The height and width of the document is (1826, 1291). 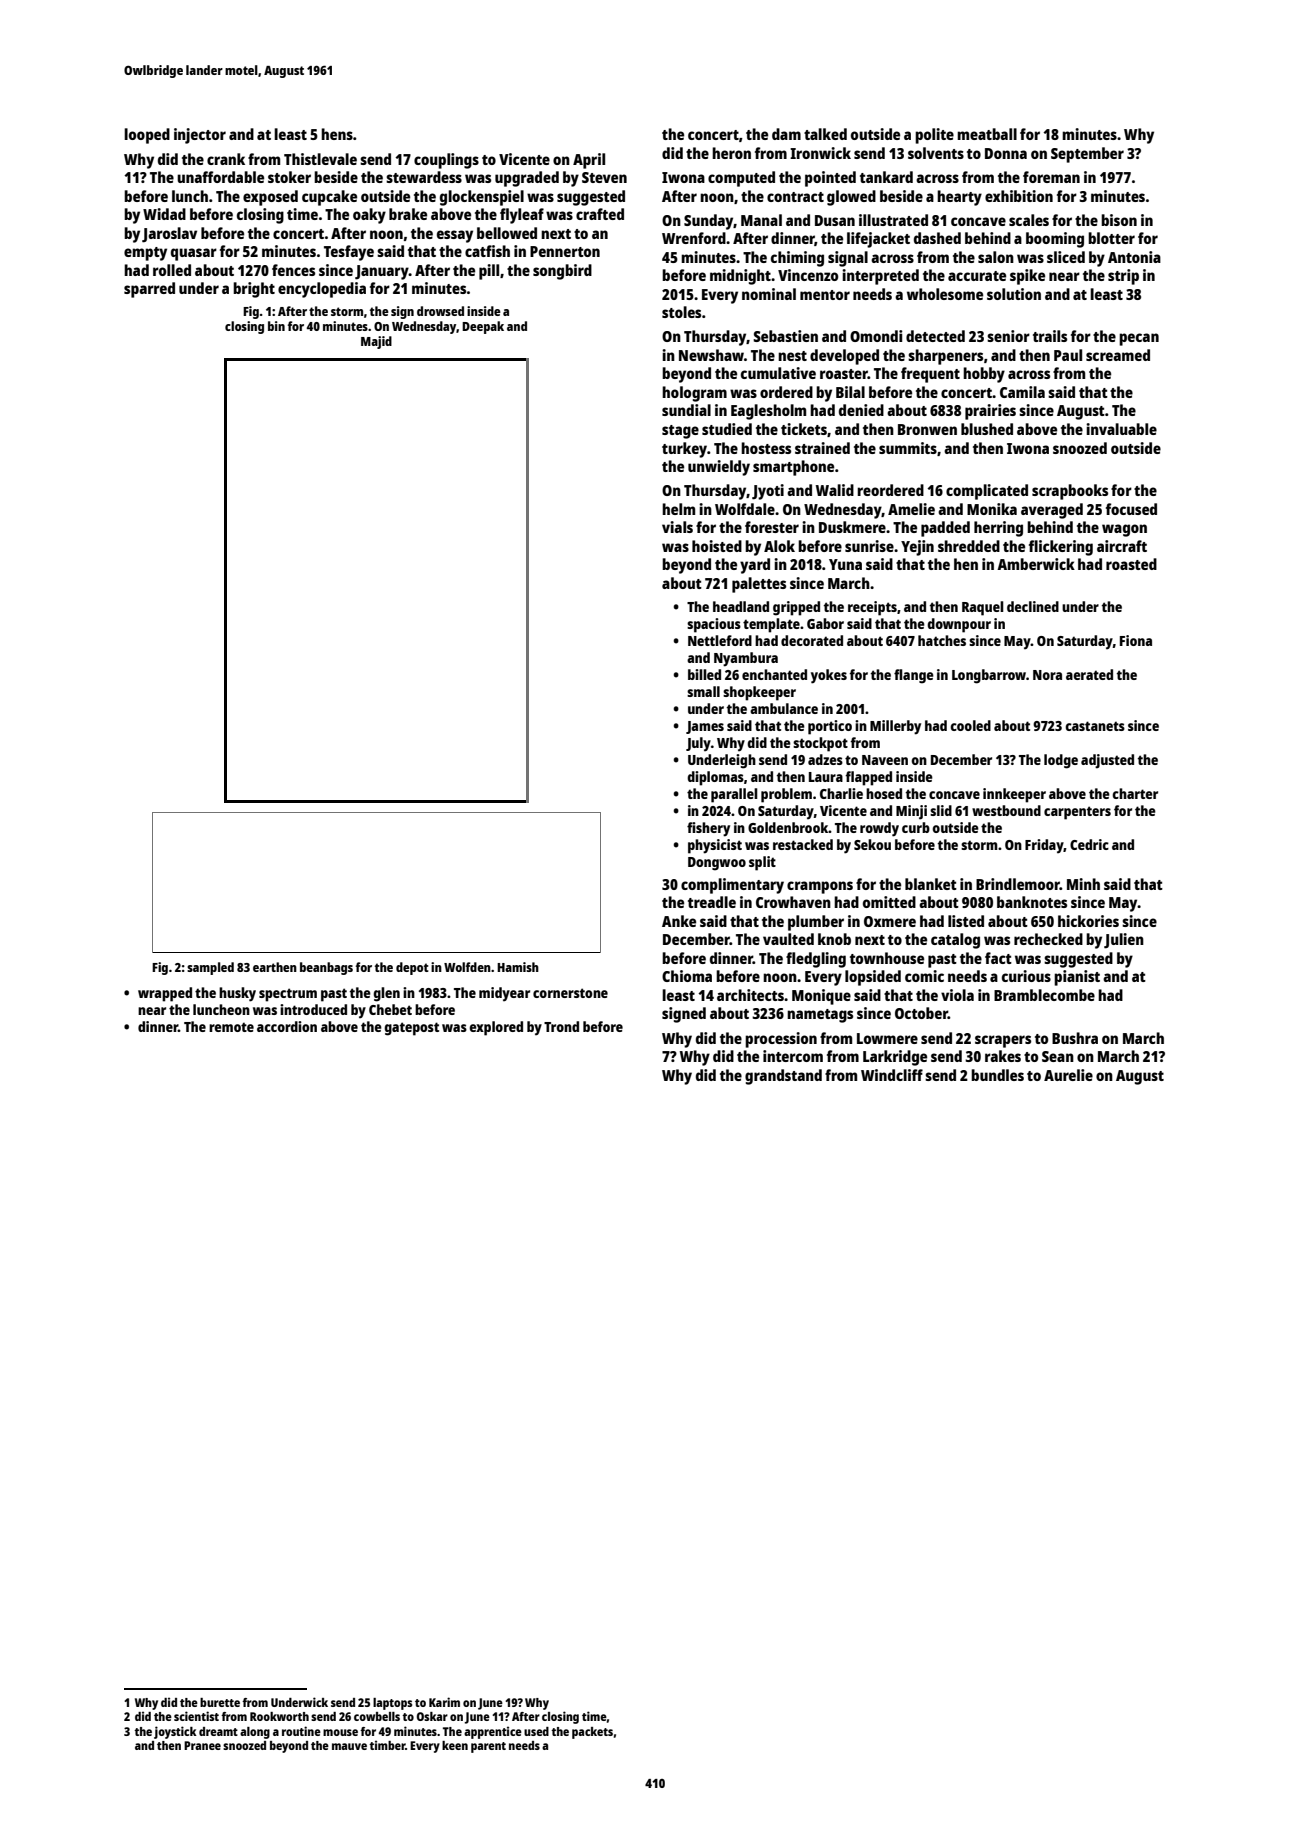 I want to click on Pranee, so click(x=202, y=1745).
